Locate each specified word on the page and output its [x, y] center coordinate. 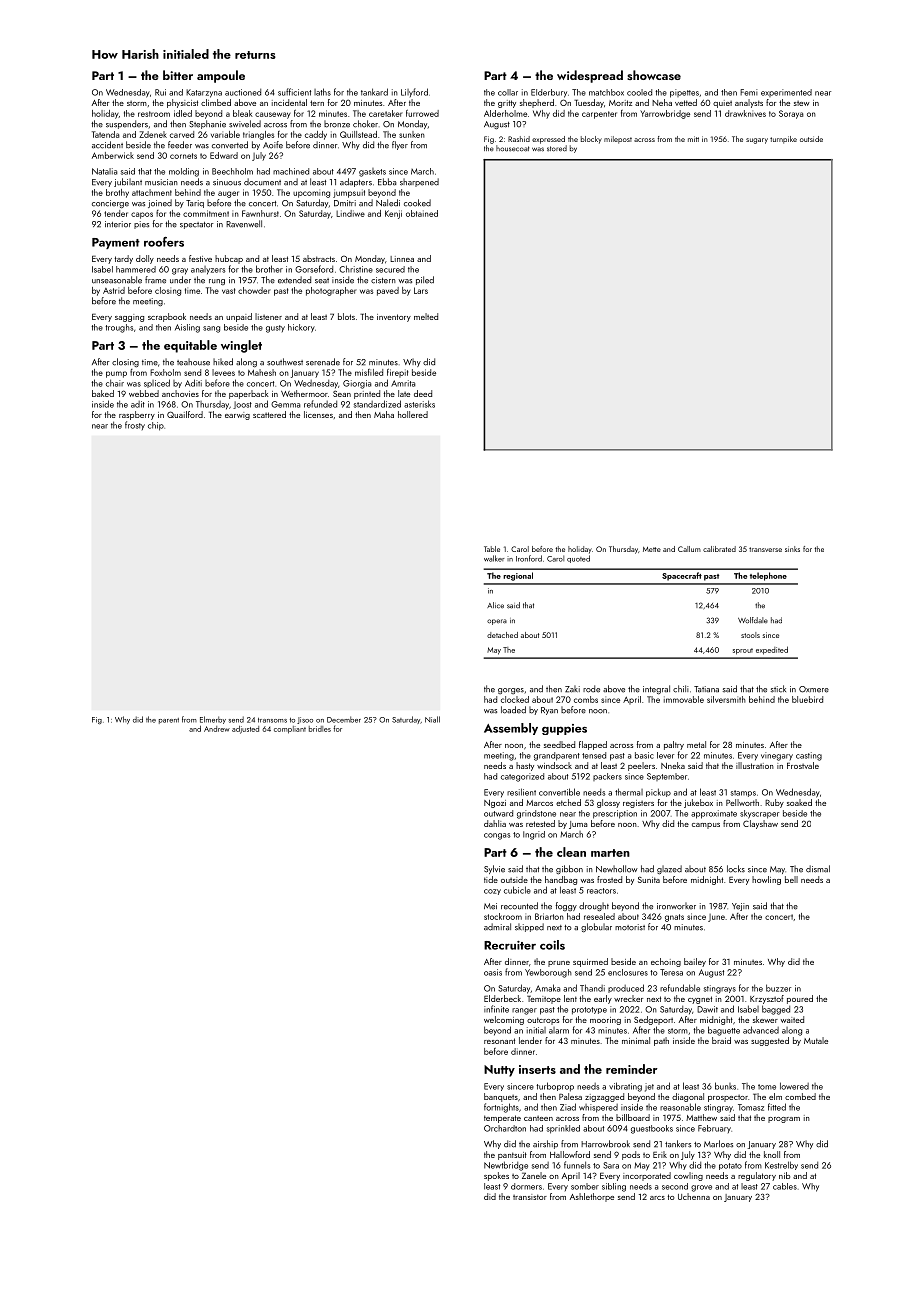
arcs [657, 1198]
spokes [496, 1176]
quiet [722, 104]
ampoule [221, 76]
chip [156, 426]
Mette [652, 549]
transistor [530, 1197]
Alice [495, 605]
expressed [548, 140]
